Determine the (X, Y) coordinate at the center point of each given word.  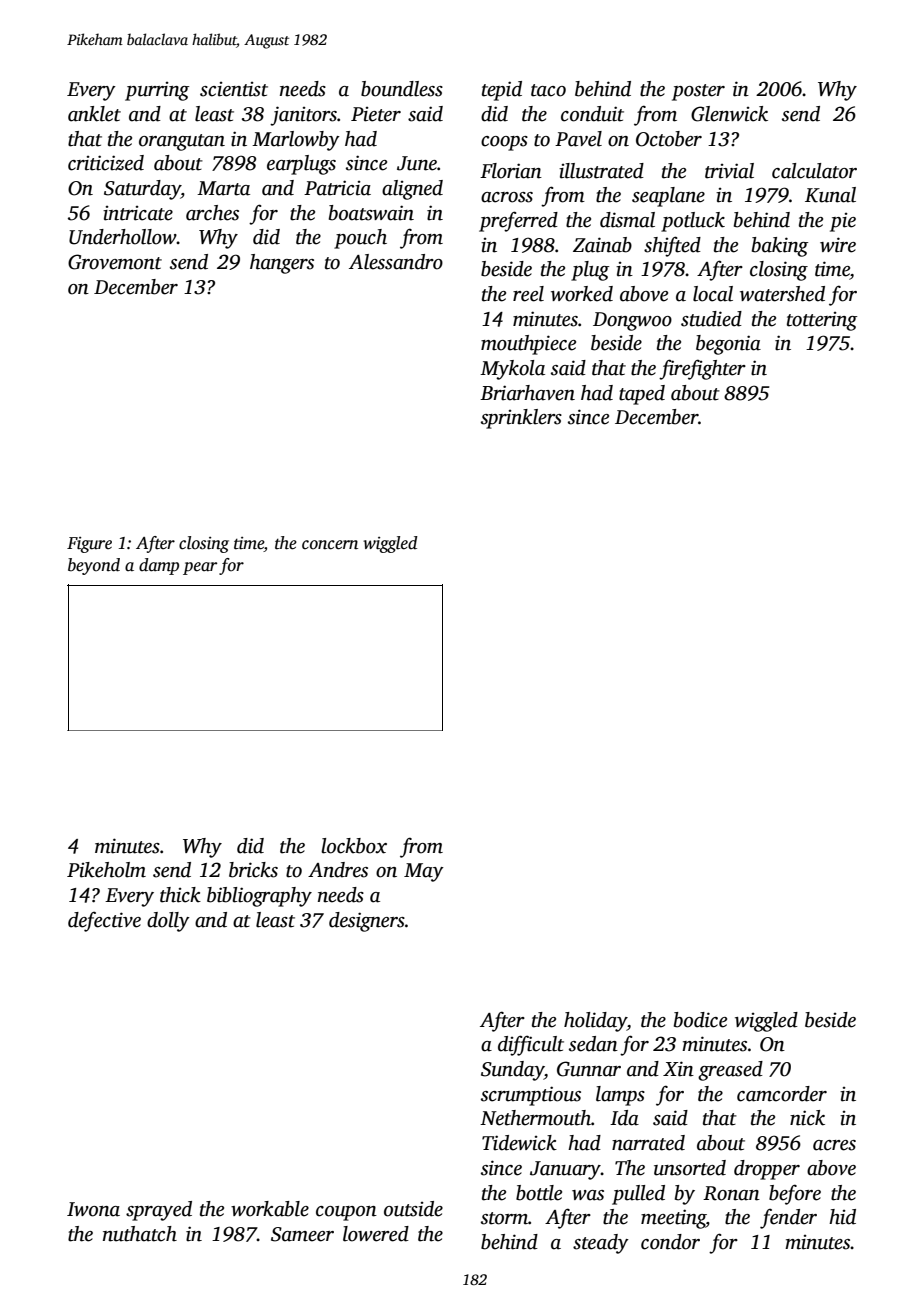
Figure (89, 545)
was (588, 1195)
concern (330, 545)
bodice (700, 1020)
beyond (94, 566)
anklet (94, 114)
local (713, 294)
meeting (673, 1219)
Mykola (512, 370)
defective (104, 921)
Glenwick (729, 114)
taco (548, 90)
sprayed (159, 1211)
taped (642, 395)
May (424, 872)
